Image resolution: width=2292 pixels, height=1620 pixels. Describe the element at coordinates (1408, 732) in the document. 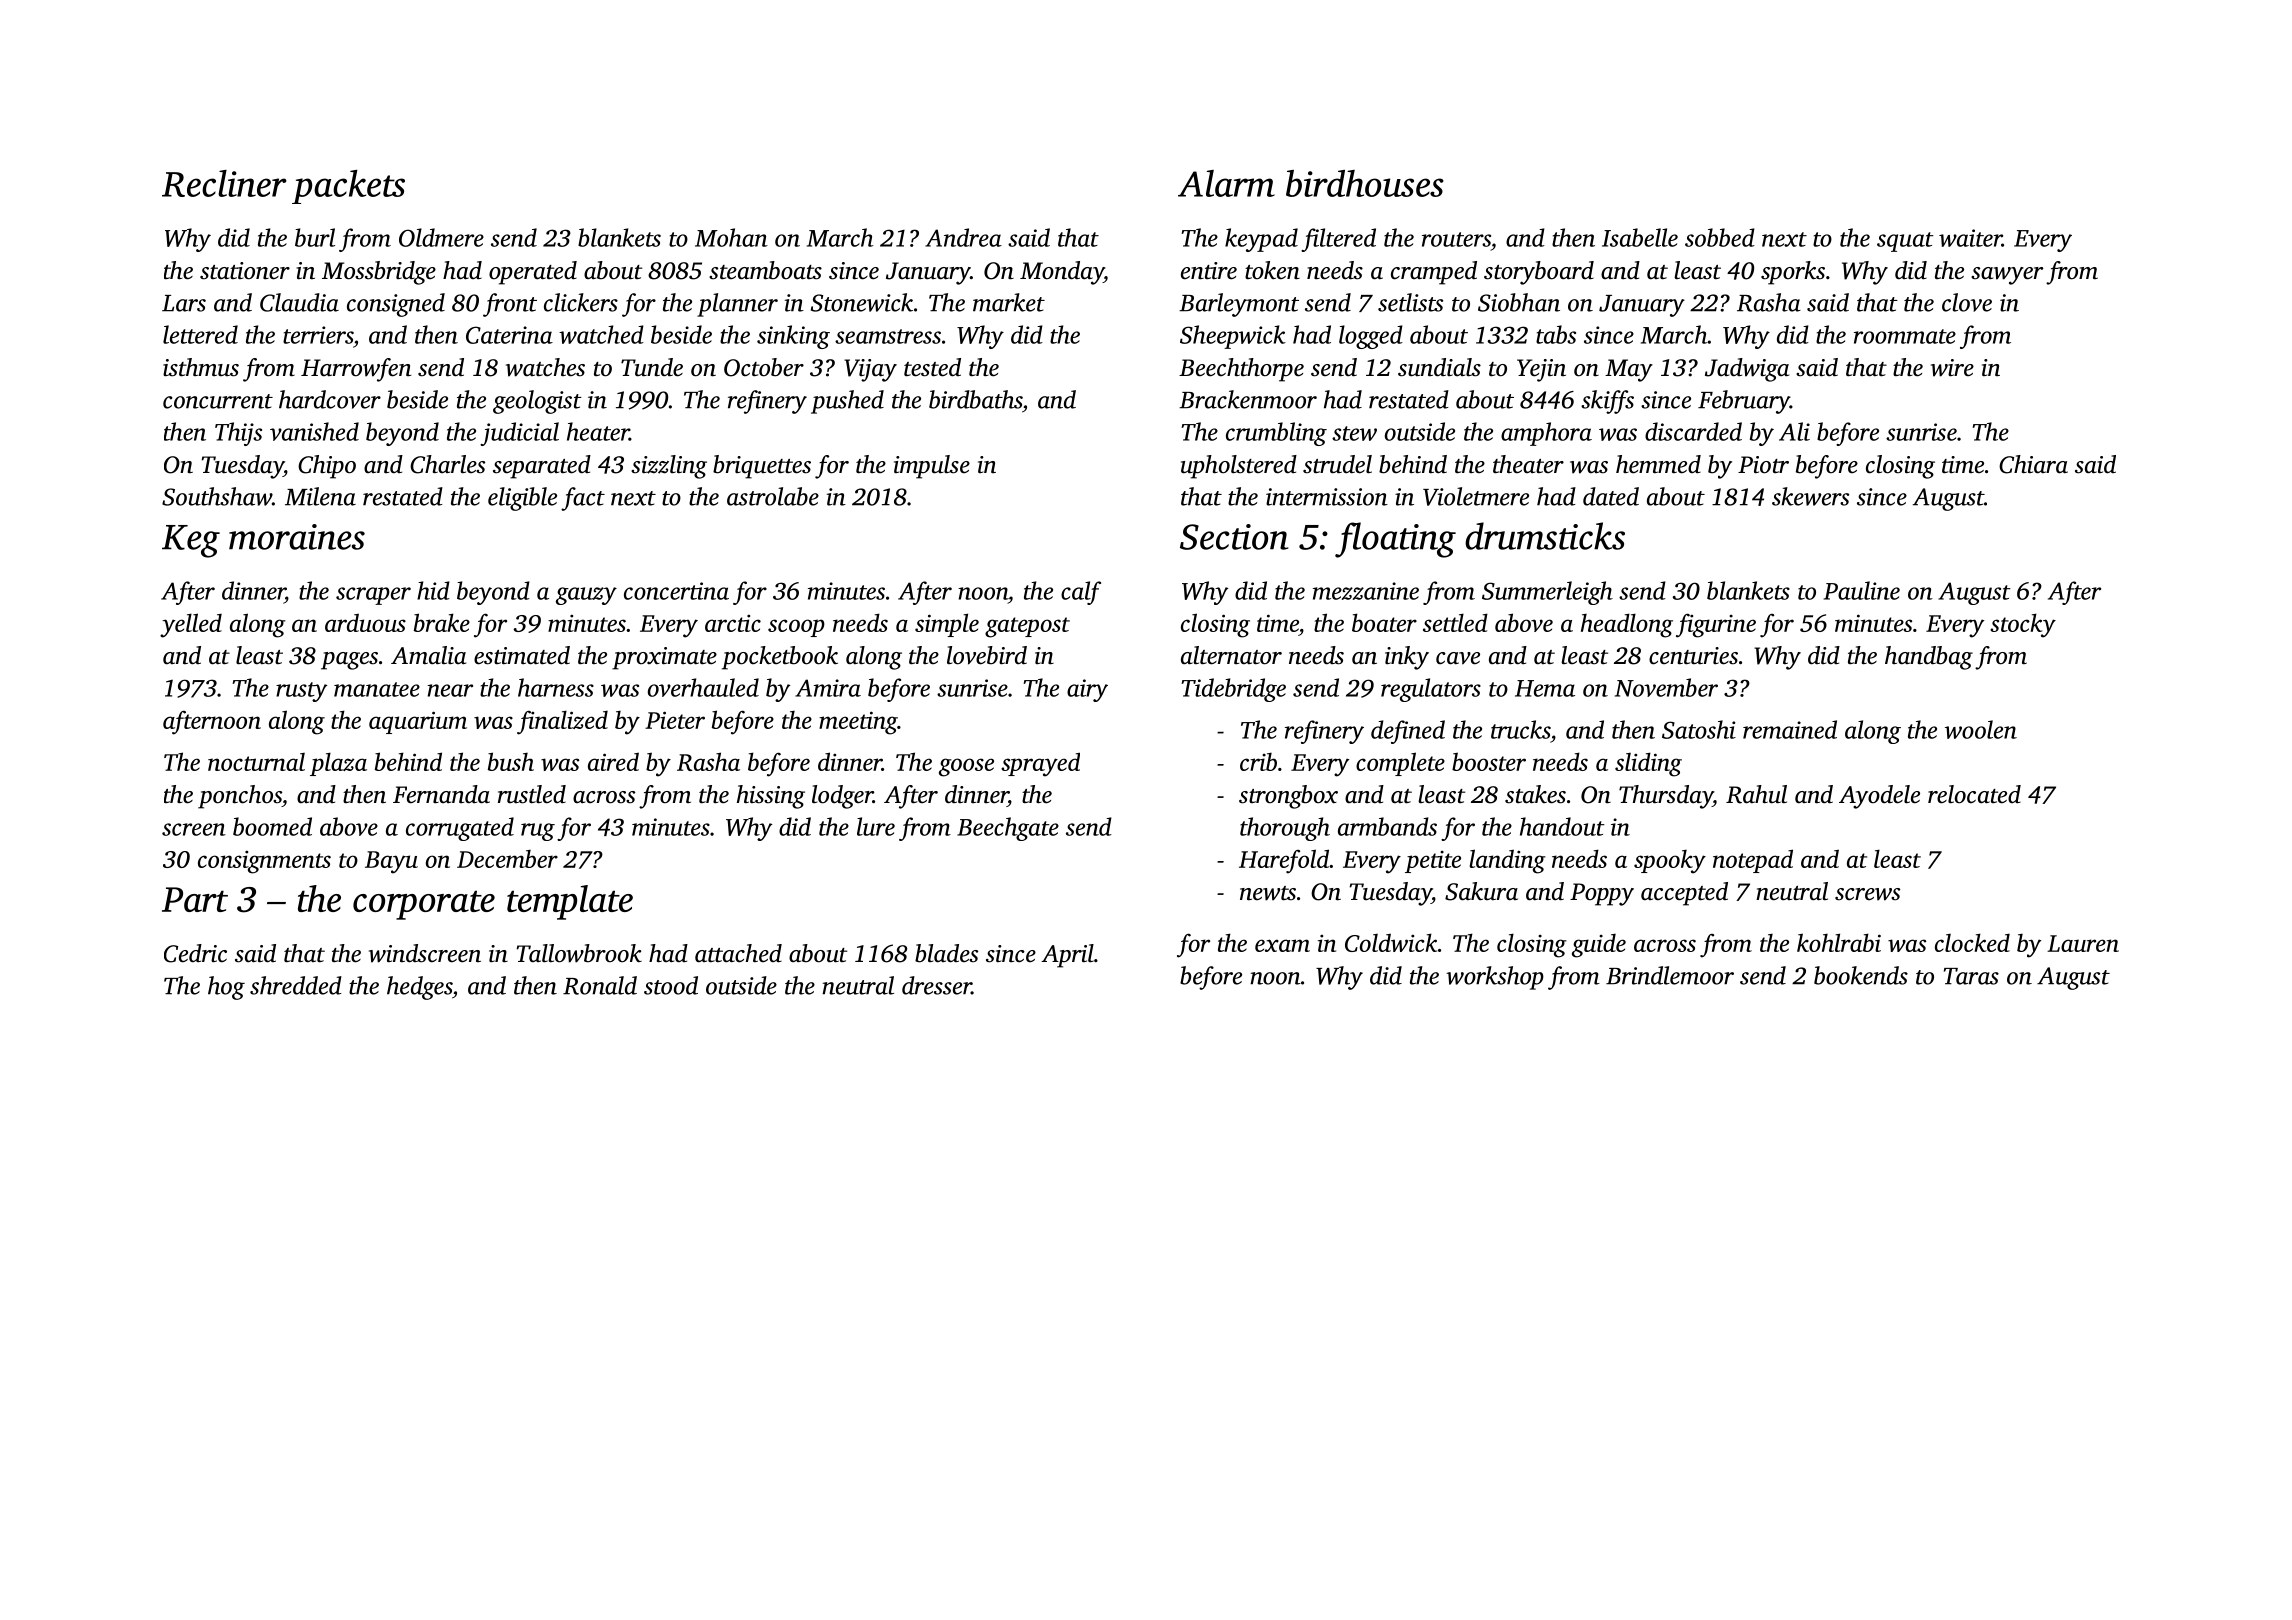

I see `defined` at that location.
